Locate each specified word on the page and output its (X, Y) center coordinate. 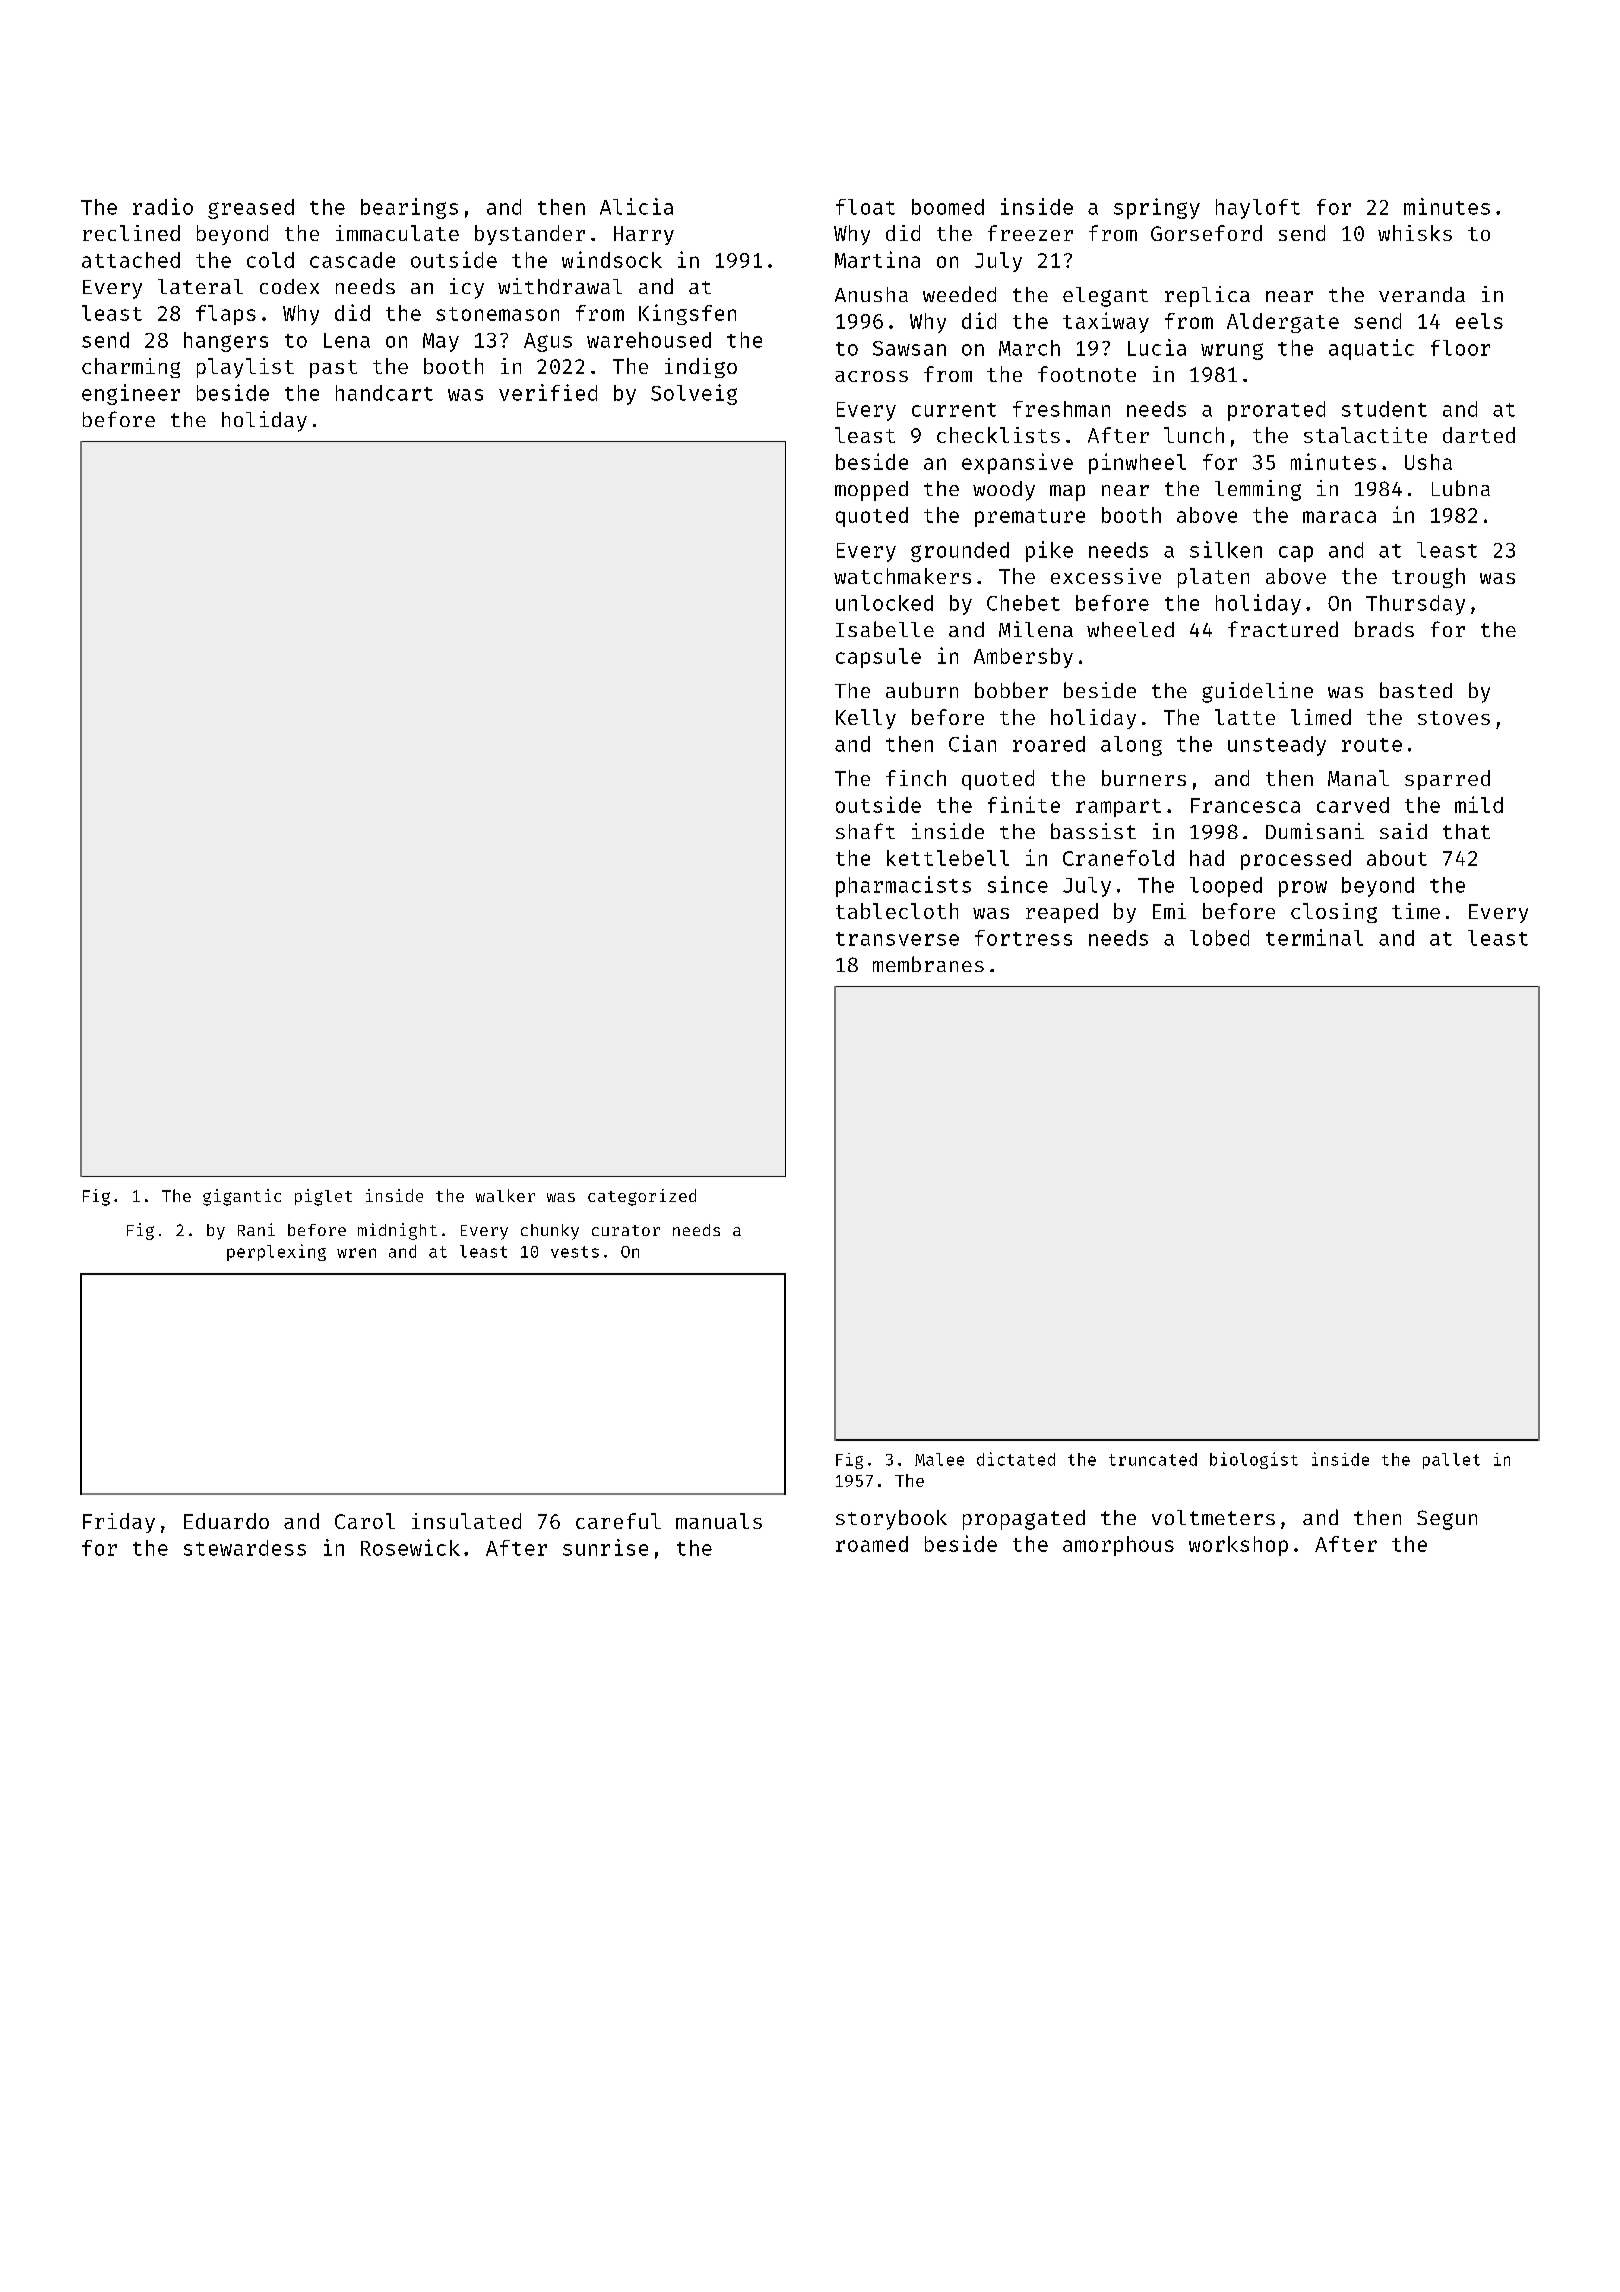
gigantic (242, 1197)
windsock (612, 259)
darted (1479, 435)
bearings (409, 208)
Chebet (1023, 603)
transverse (897, 939)
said (1403, 831)
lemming (1258, 490)
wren (356, 1253)
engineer (131, 394)
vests (575, 1252)
